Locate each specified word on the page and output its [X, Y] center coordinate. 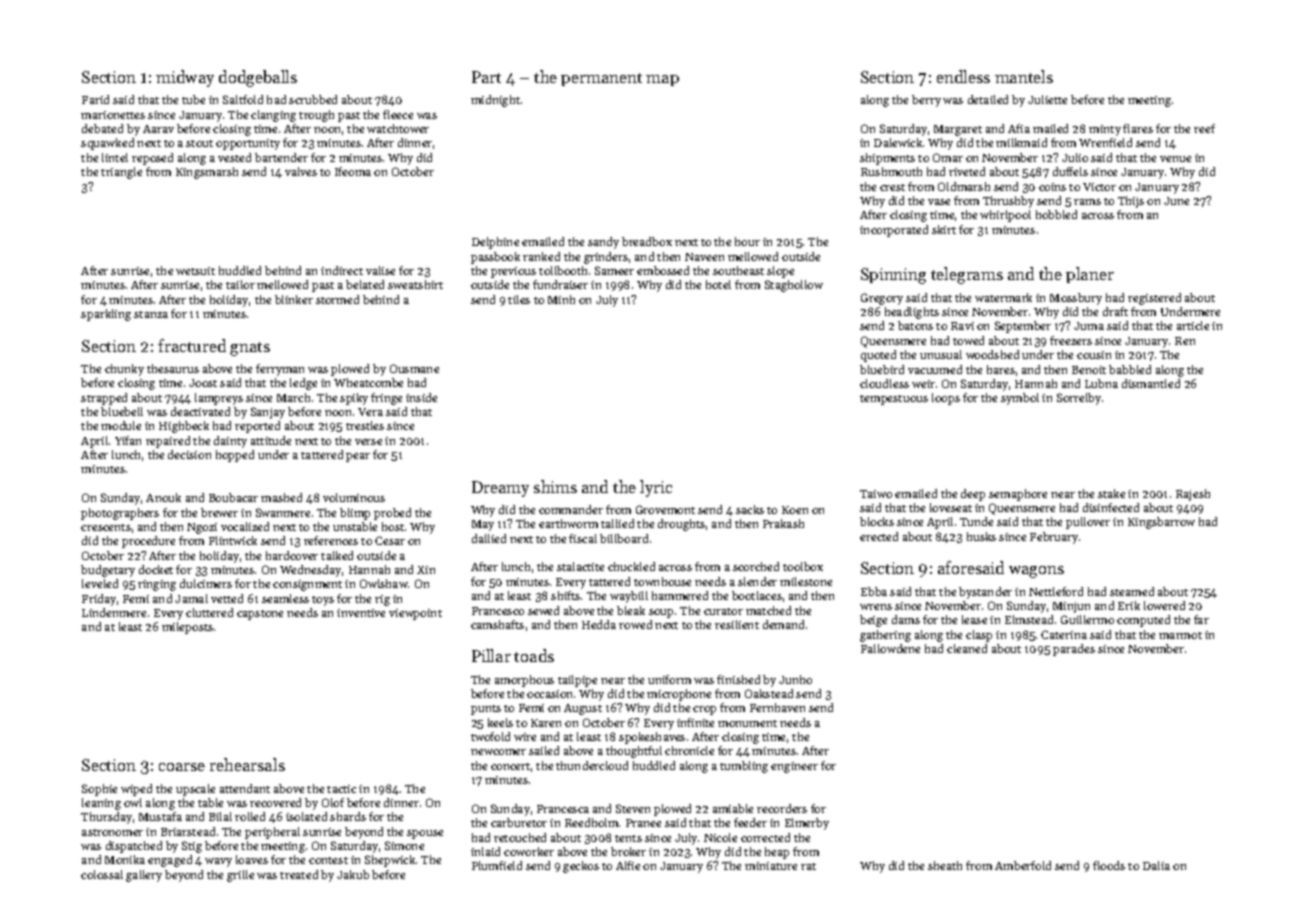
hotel [718, 284]
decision [189, 454]
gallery [144, 876]
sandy [603, 243]
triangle [121, 173]
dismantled [1151, 383]
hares [1001, 369]
